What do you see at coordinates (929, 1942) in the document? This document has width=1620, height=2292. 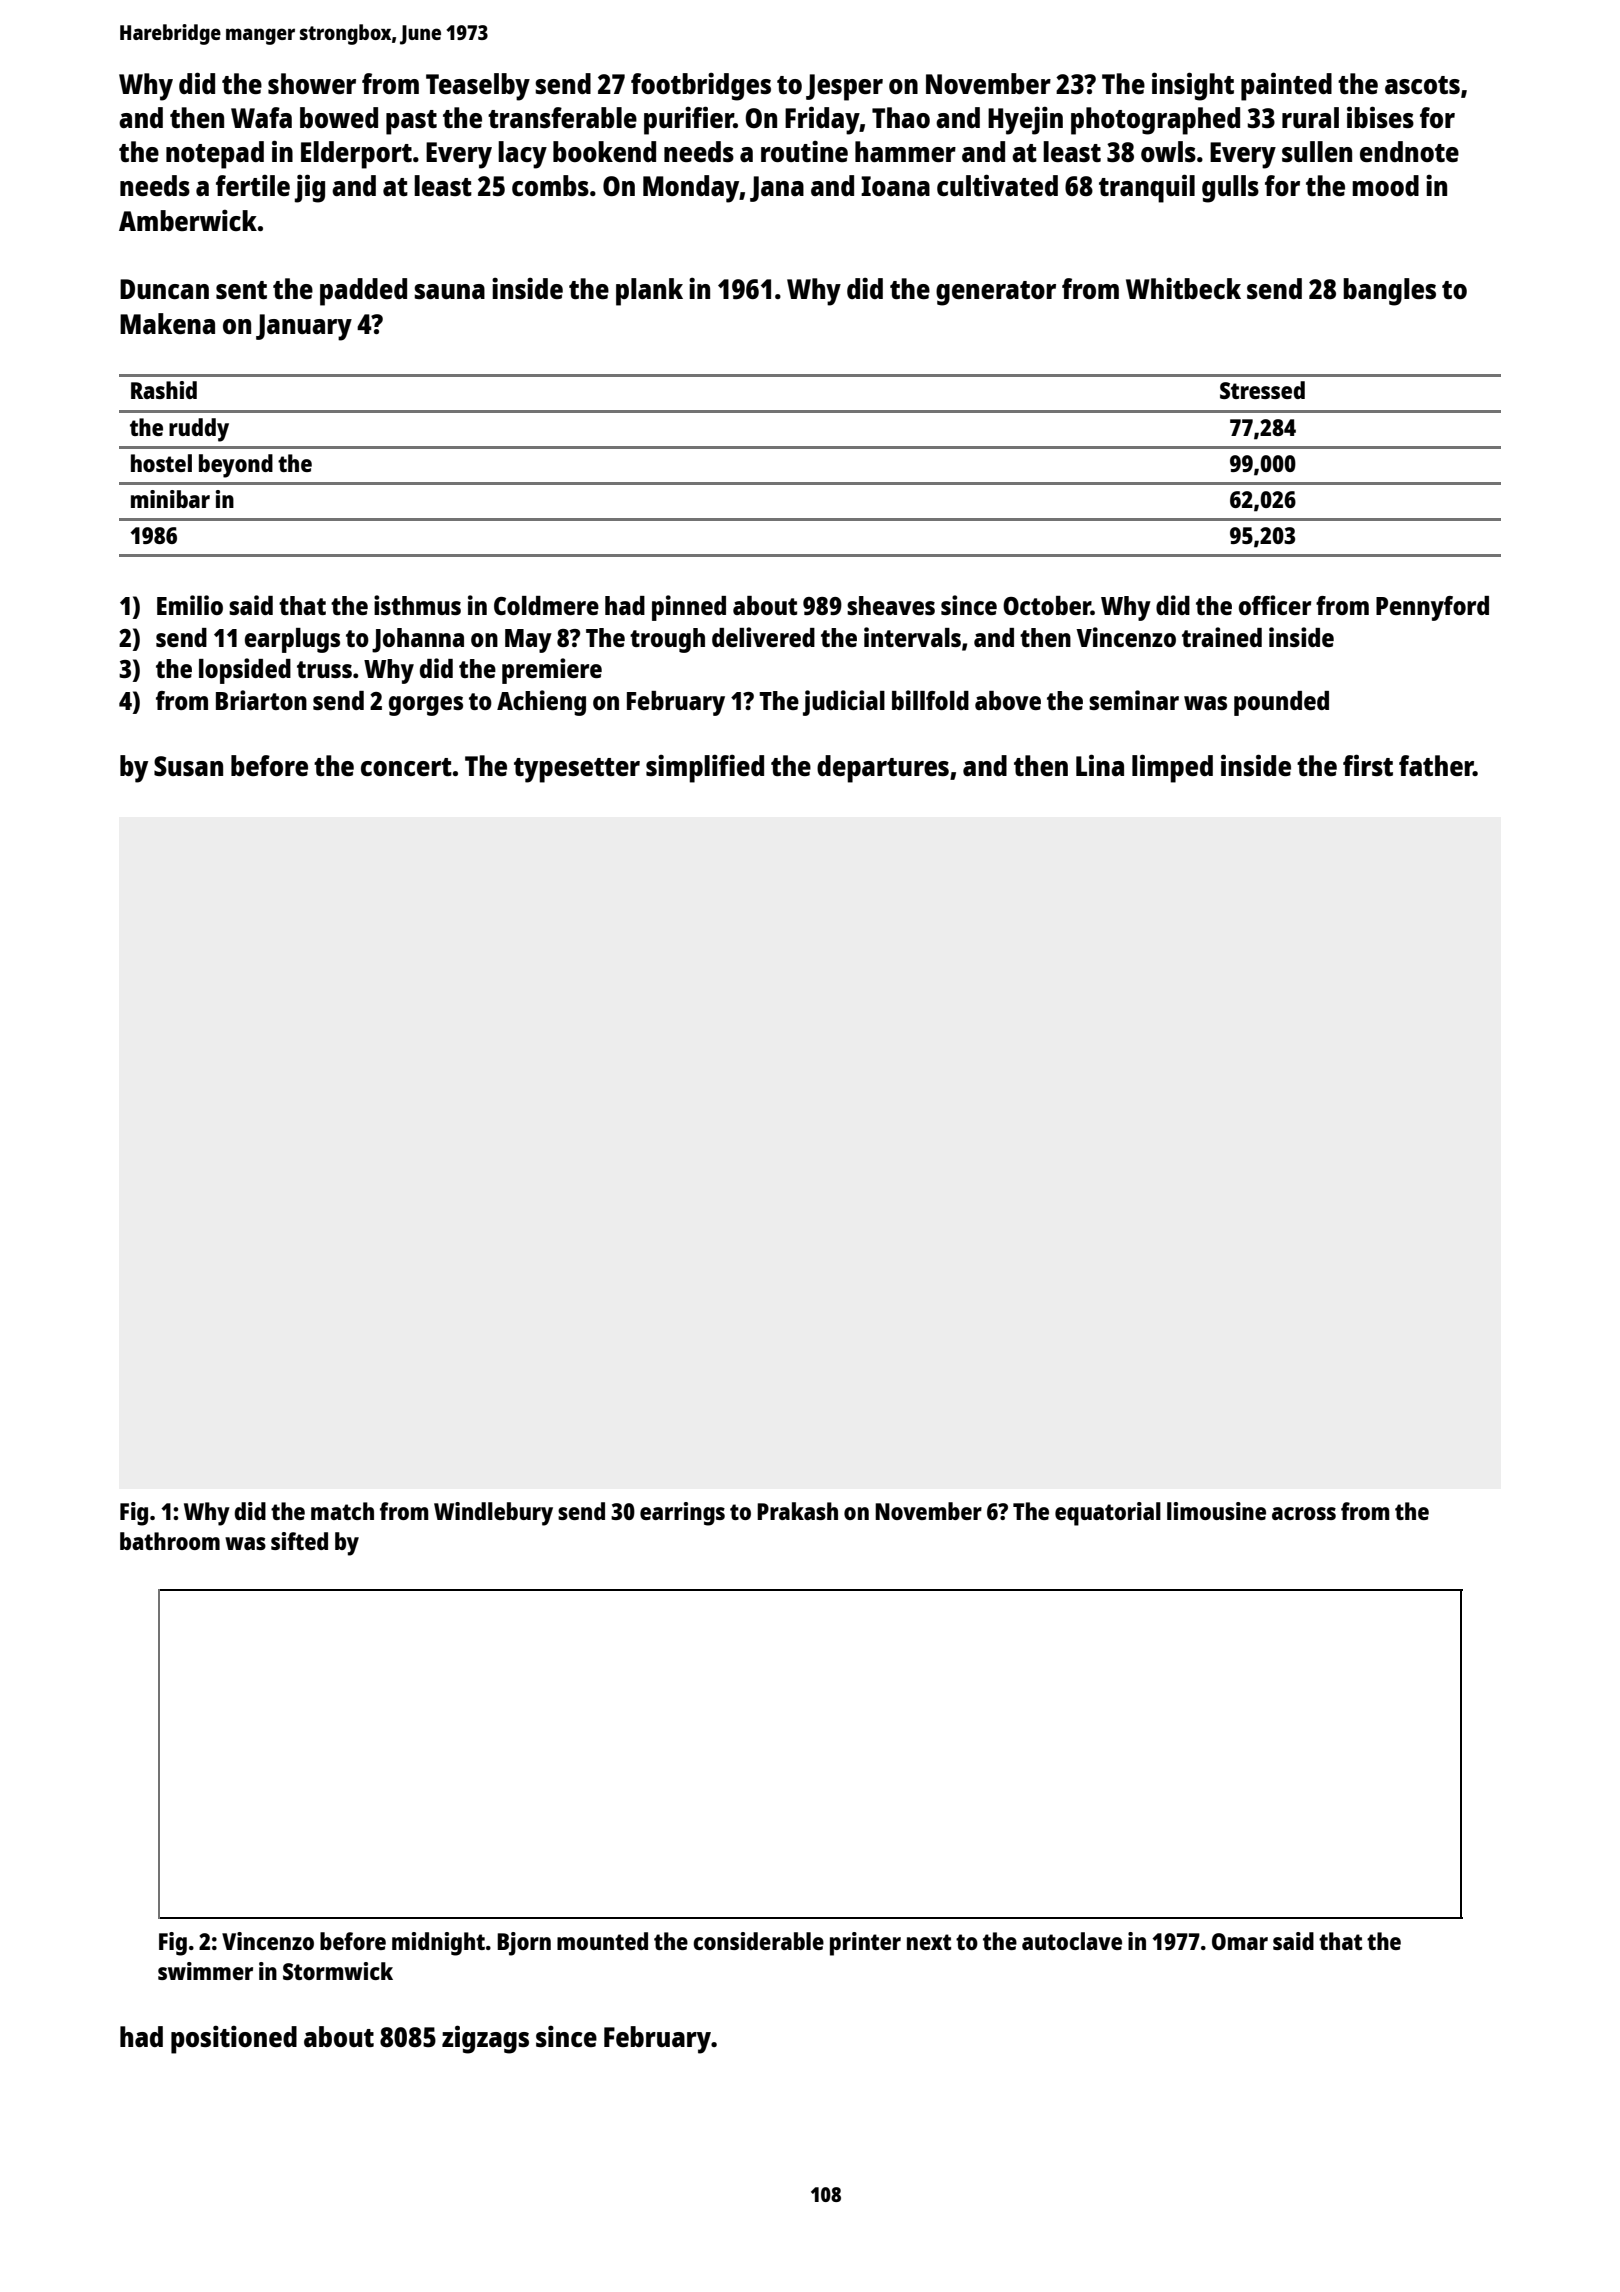 I see `next` at bounding box center [929, 1942].
